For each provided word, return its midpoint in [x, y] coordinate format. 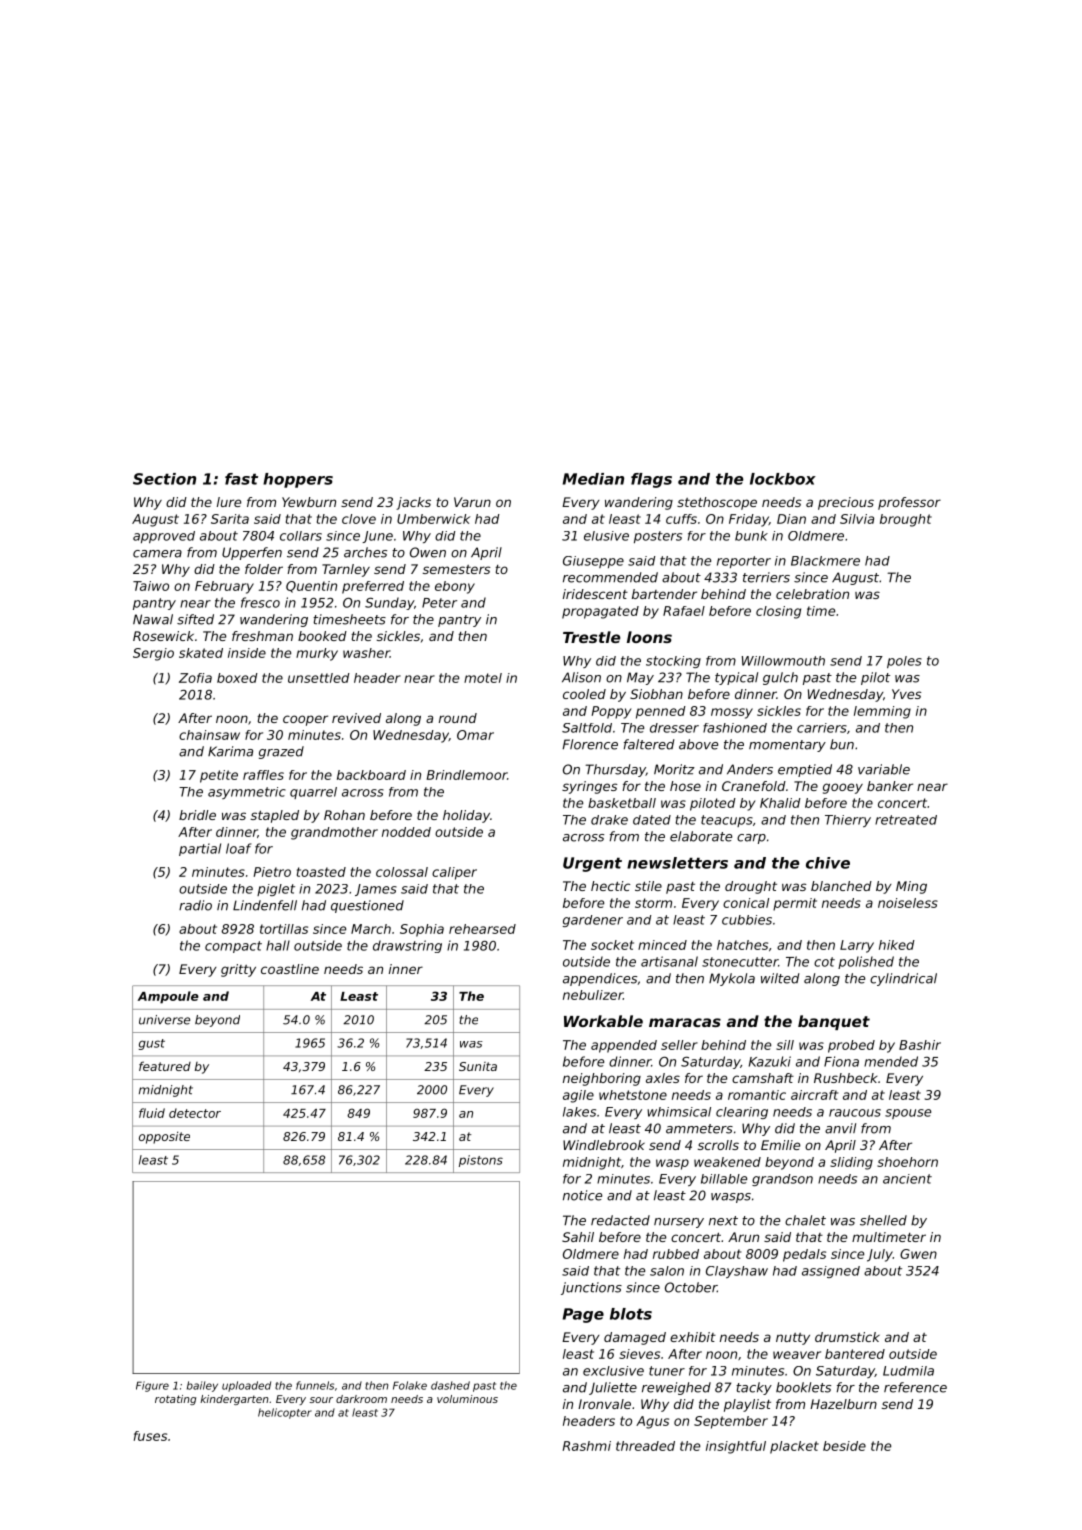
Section [164, 479]
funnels [315, 1385]
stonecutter [740, 962]
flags [651, 480]
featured [165, 1066]
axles [663, 1078]
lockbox [783, 479]
